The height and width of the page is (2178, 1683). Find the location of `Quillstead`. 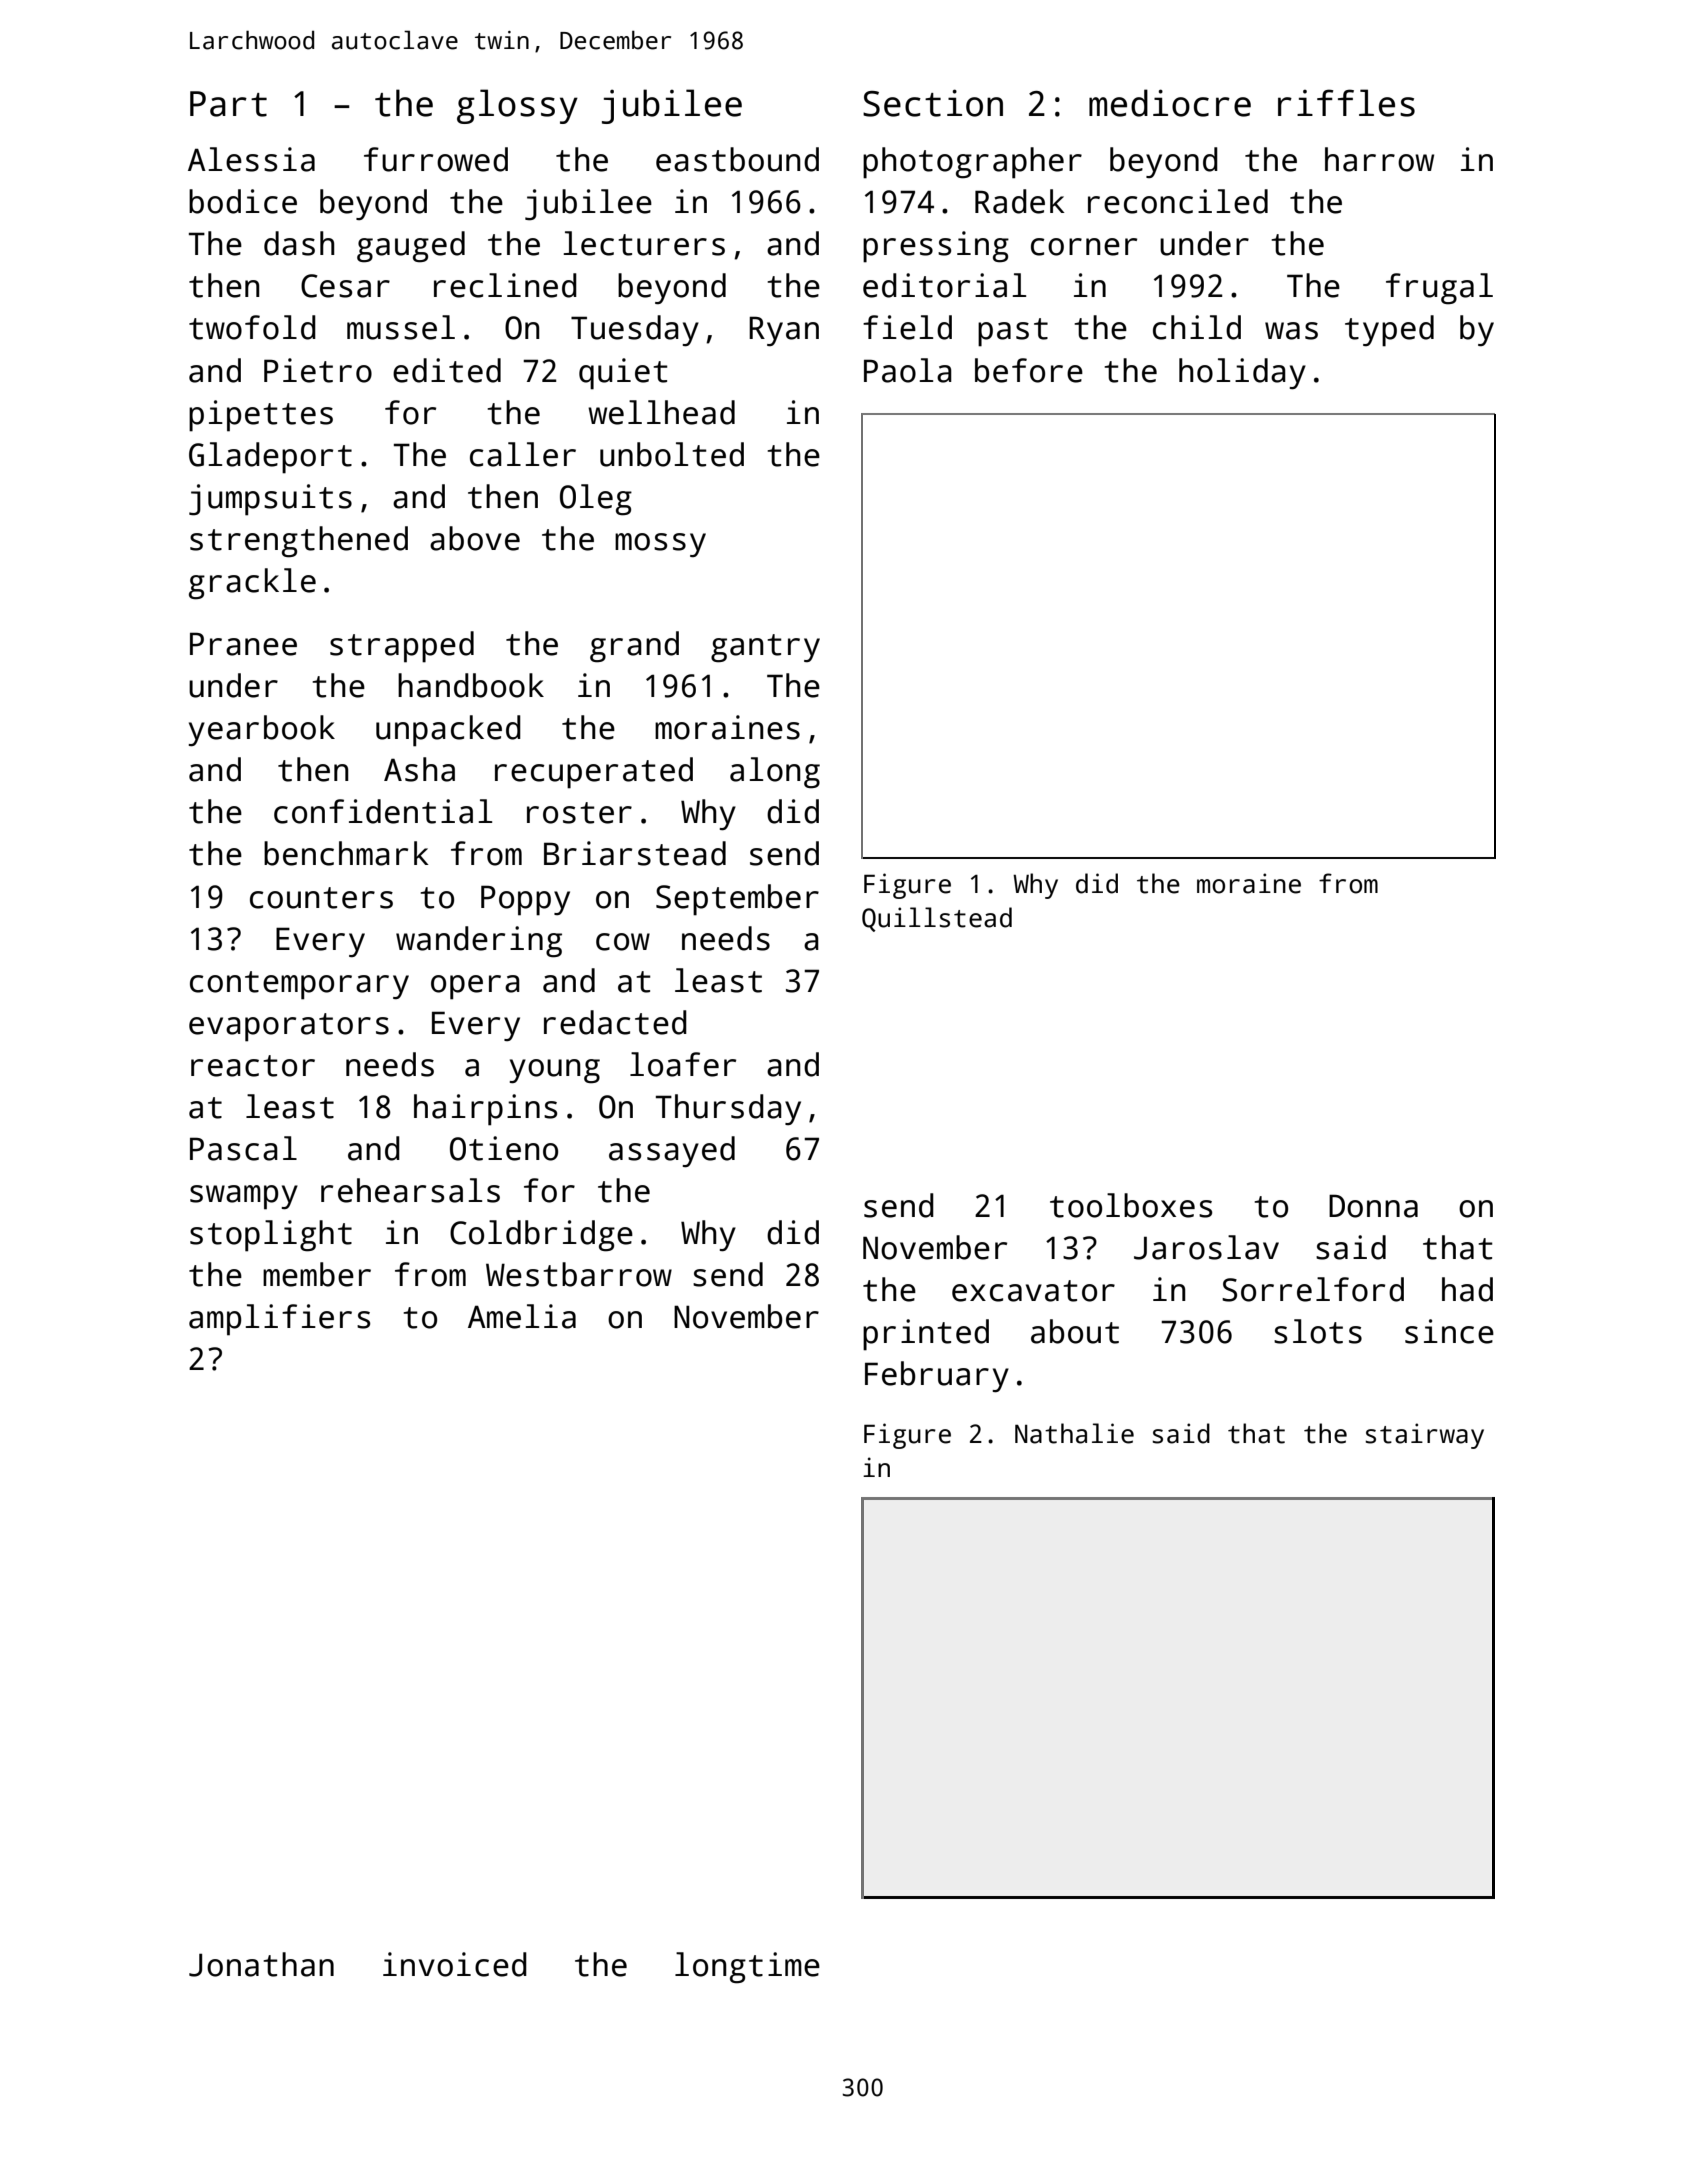

Quillstead is located at coordinates (937, 919).
